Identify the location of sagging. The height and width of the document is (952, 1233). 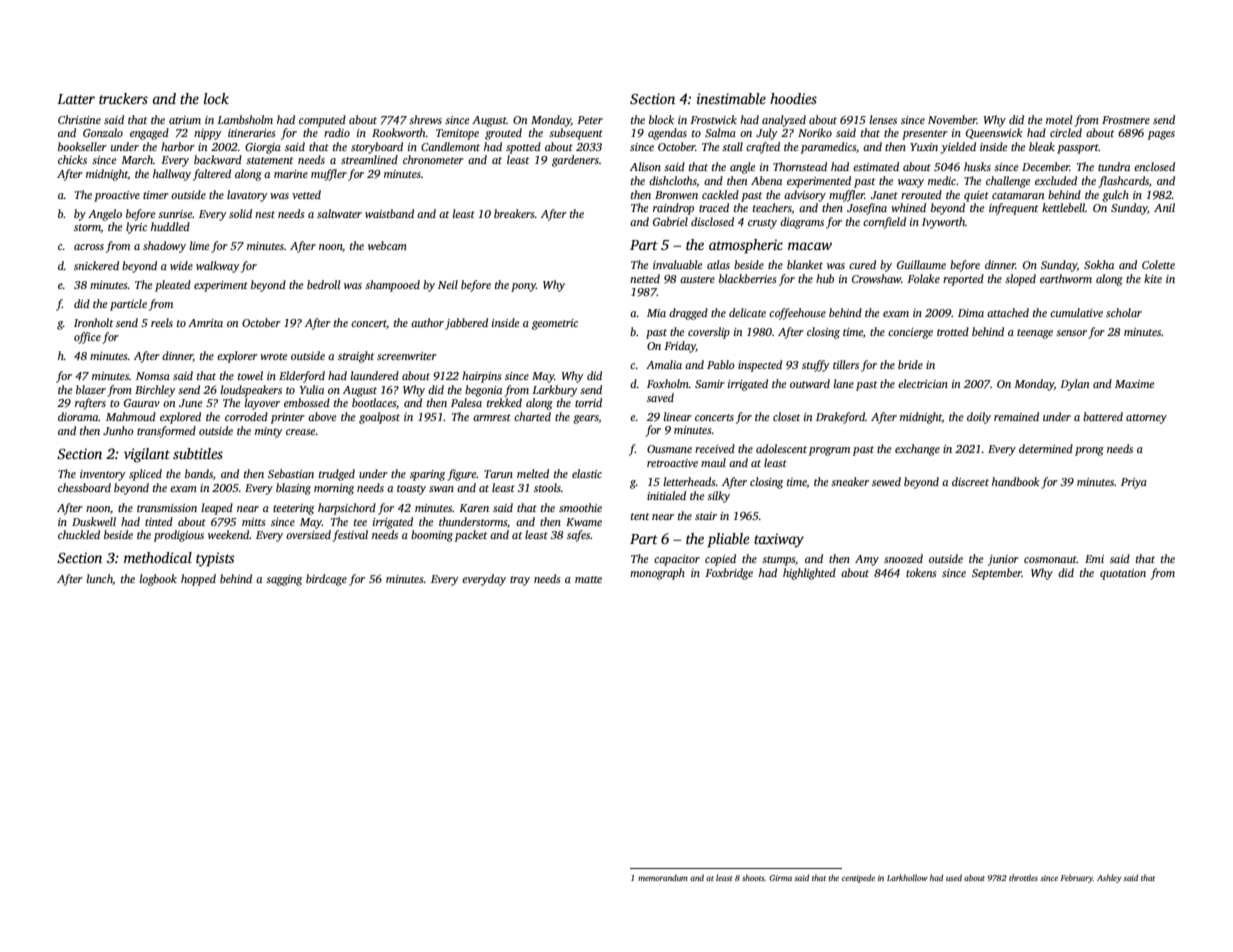
(284, 580).
